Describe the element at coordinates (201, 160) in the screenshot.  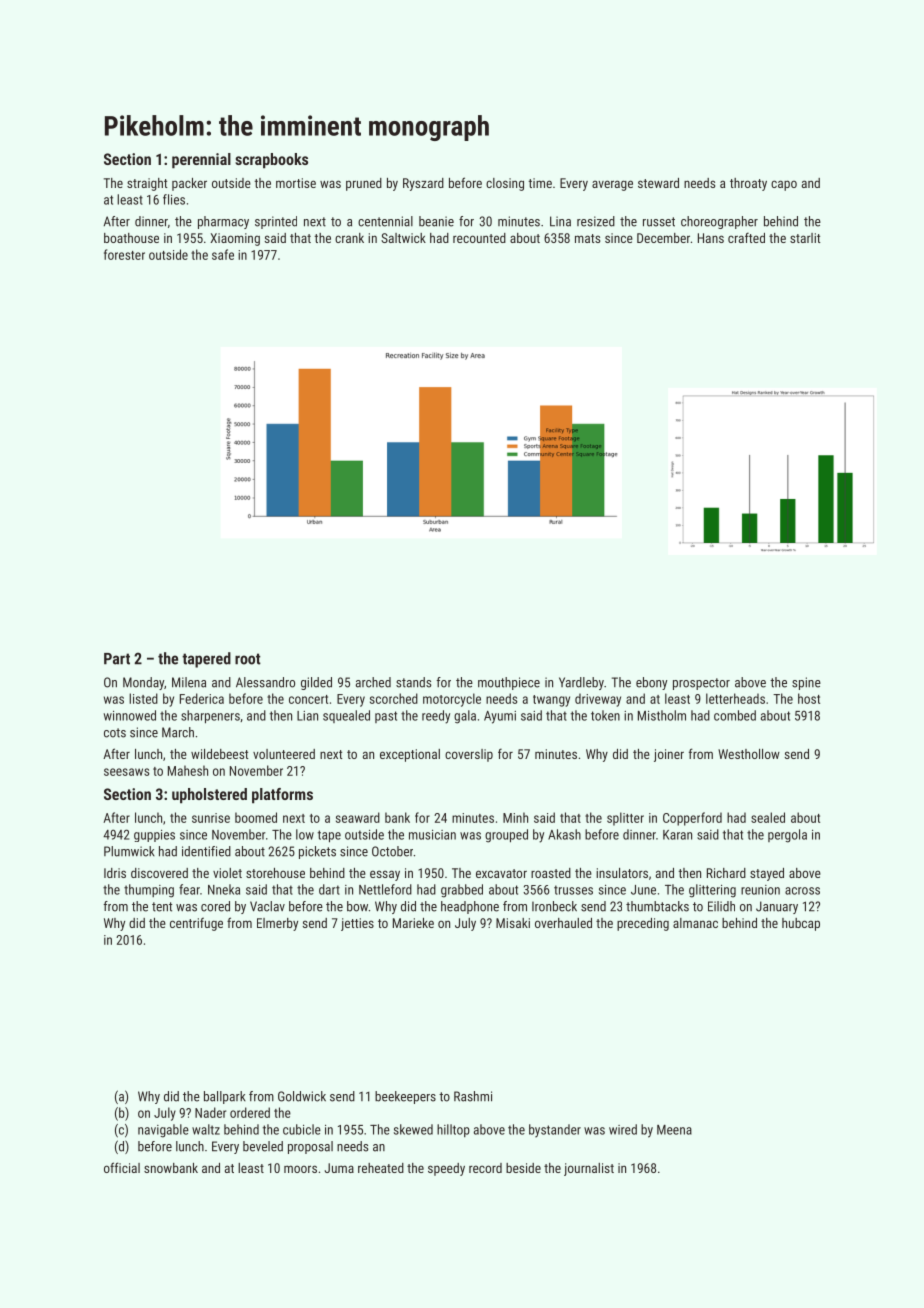
I see `perennial` at that location.
